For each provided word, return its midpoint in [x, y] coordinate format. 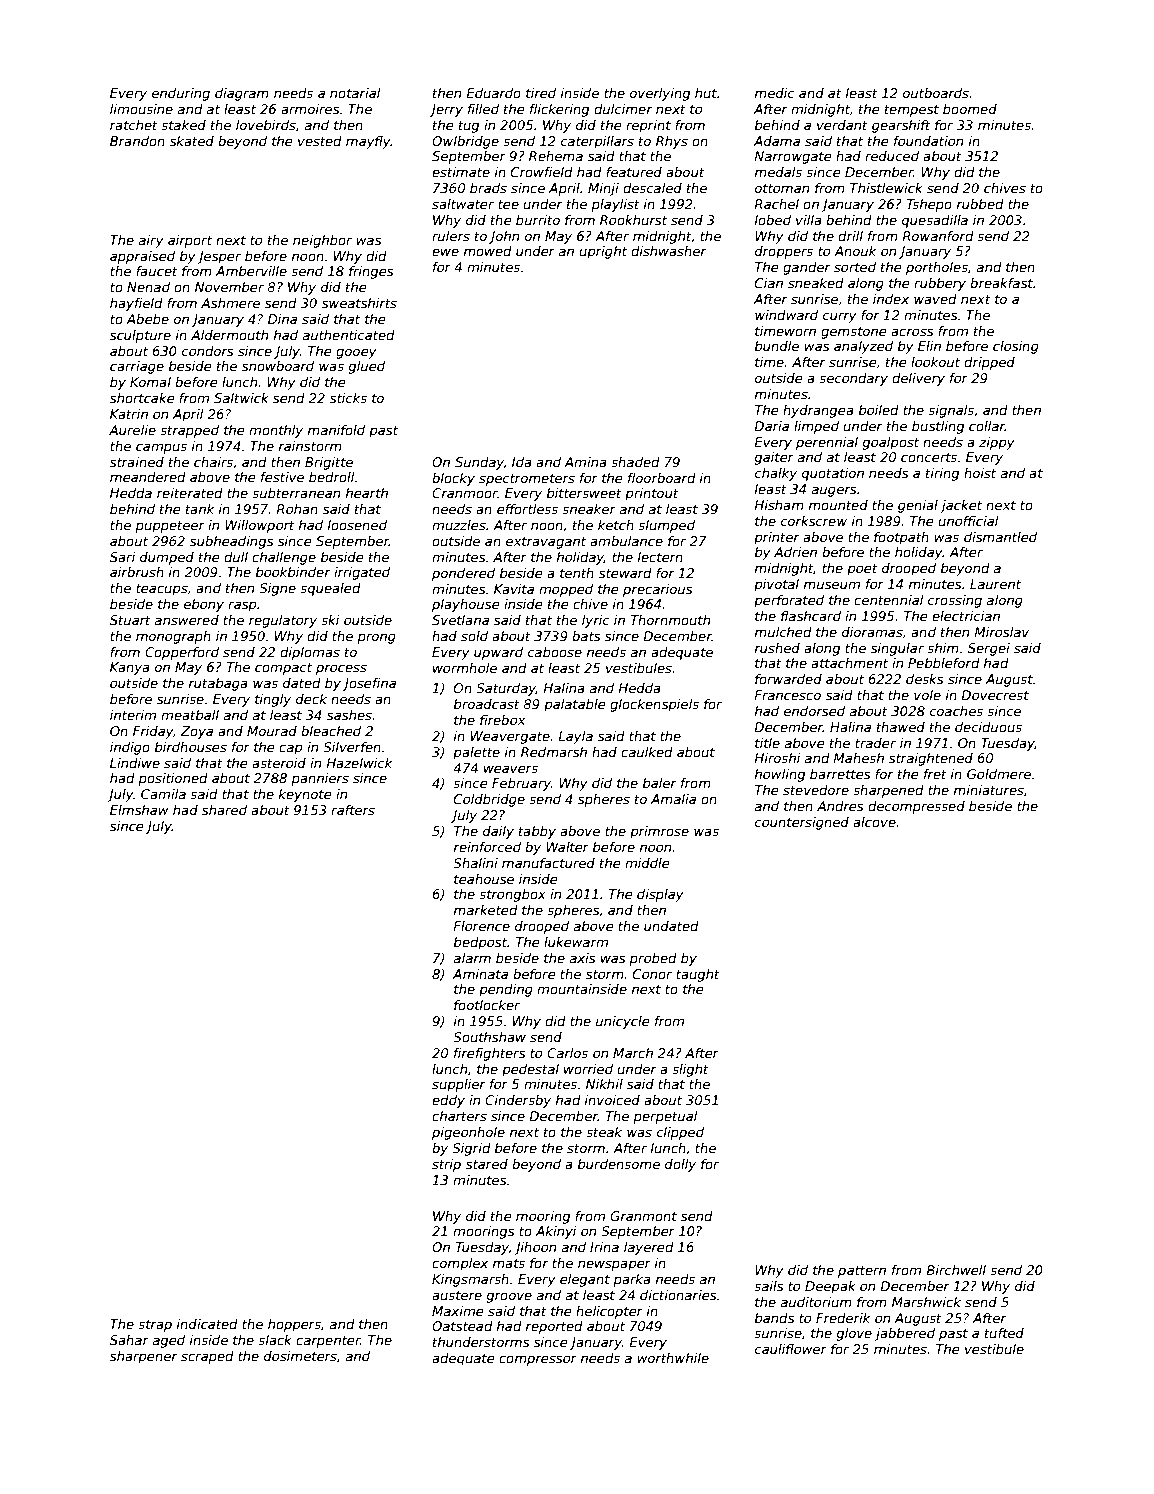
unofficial [968, 521]
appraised [142, 257]
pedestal [530, 1070]
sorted [855, 267]
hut [706, 93]
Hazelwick [359, 763]
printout [652, 494]
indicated [207, 1324]
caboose [555, 652]
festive [282, 477]
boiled [879, 410]
